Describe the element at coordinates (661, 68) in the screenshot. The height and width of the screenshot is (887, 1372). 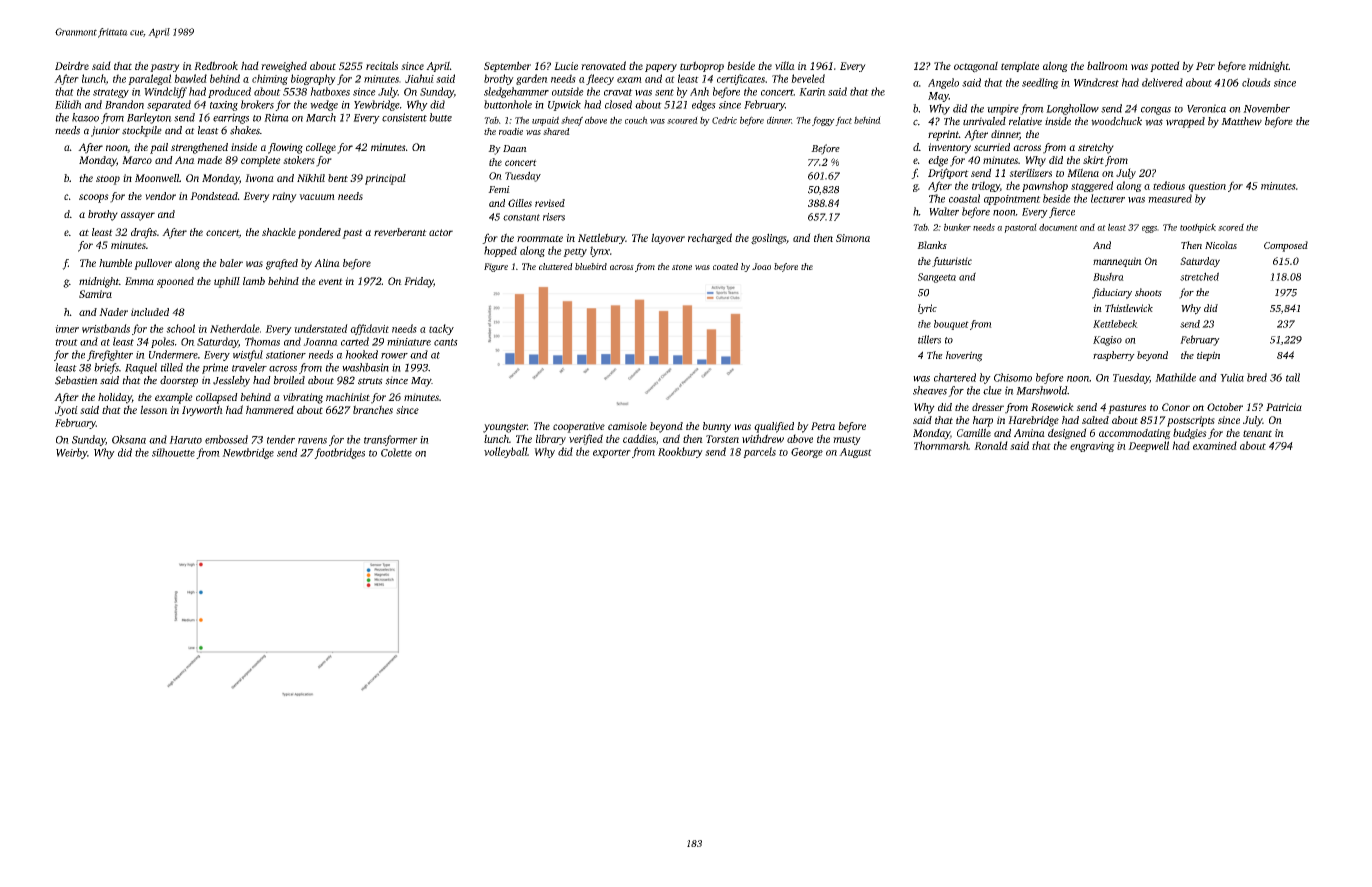
I see `papery` at that location.
